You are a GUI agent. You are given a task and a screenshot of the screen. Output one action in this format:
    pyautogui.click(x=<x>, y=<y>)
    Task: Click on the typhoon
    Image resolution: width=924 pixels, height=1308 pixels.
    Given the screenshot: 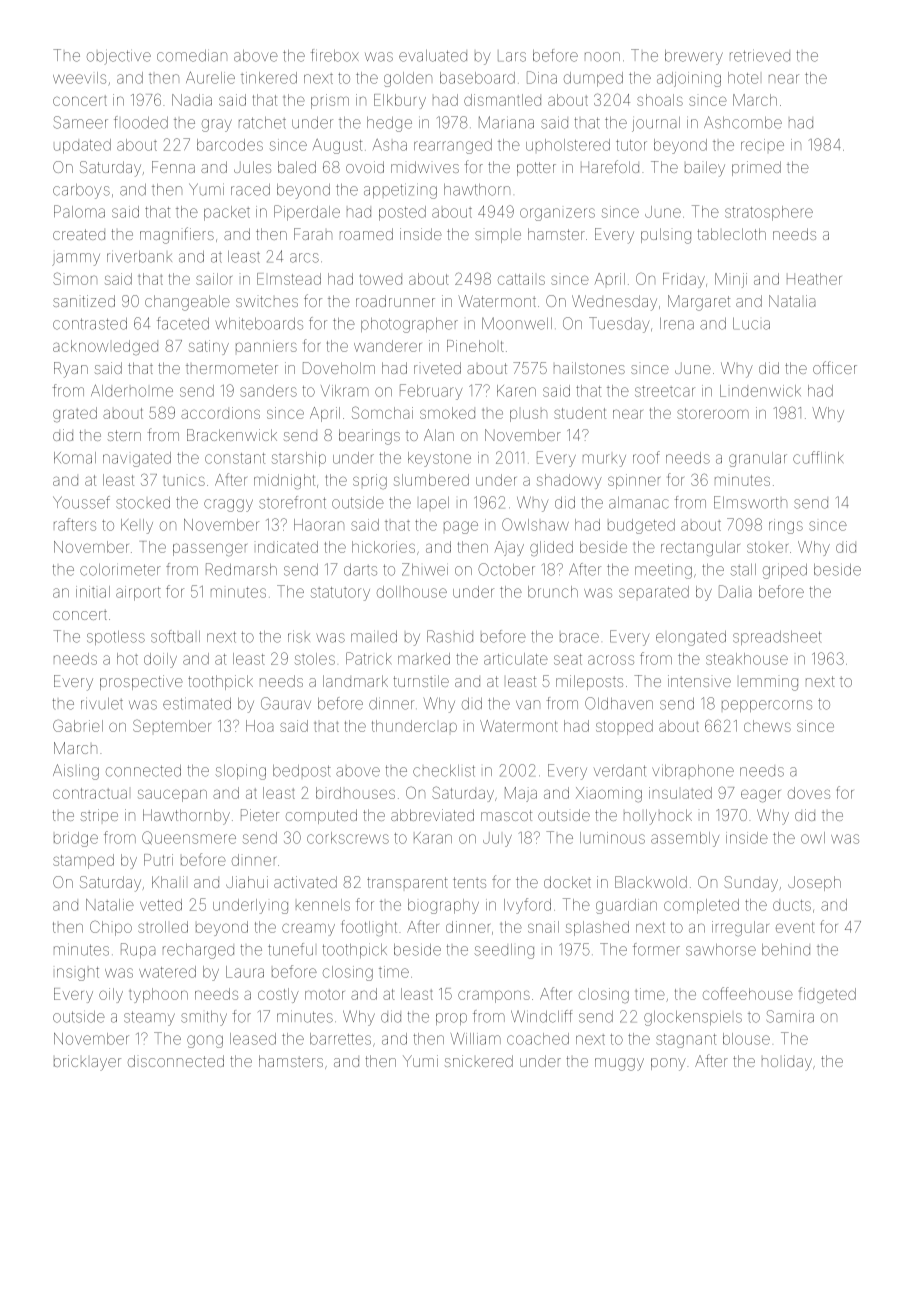 What is the action you would take?
    pyautogui.click(x=158, y=995)
